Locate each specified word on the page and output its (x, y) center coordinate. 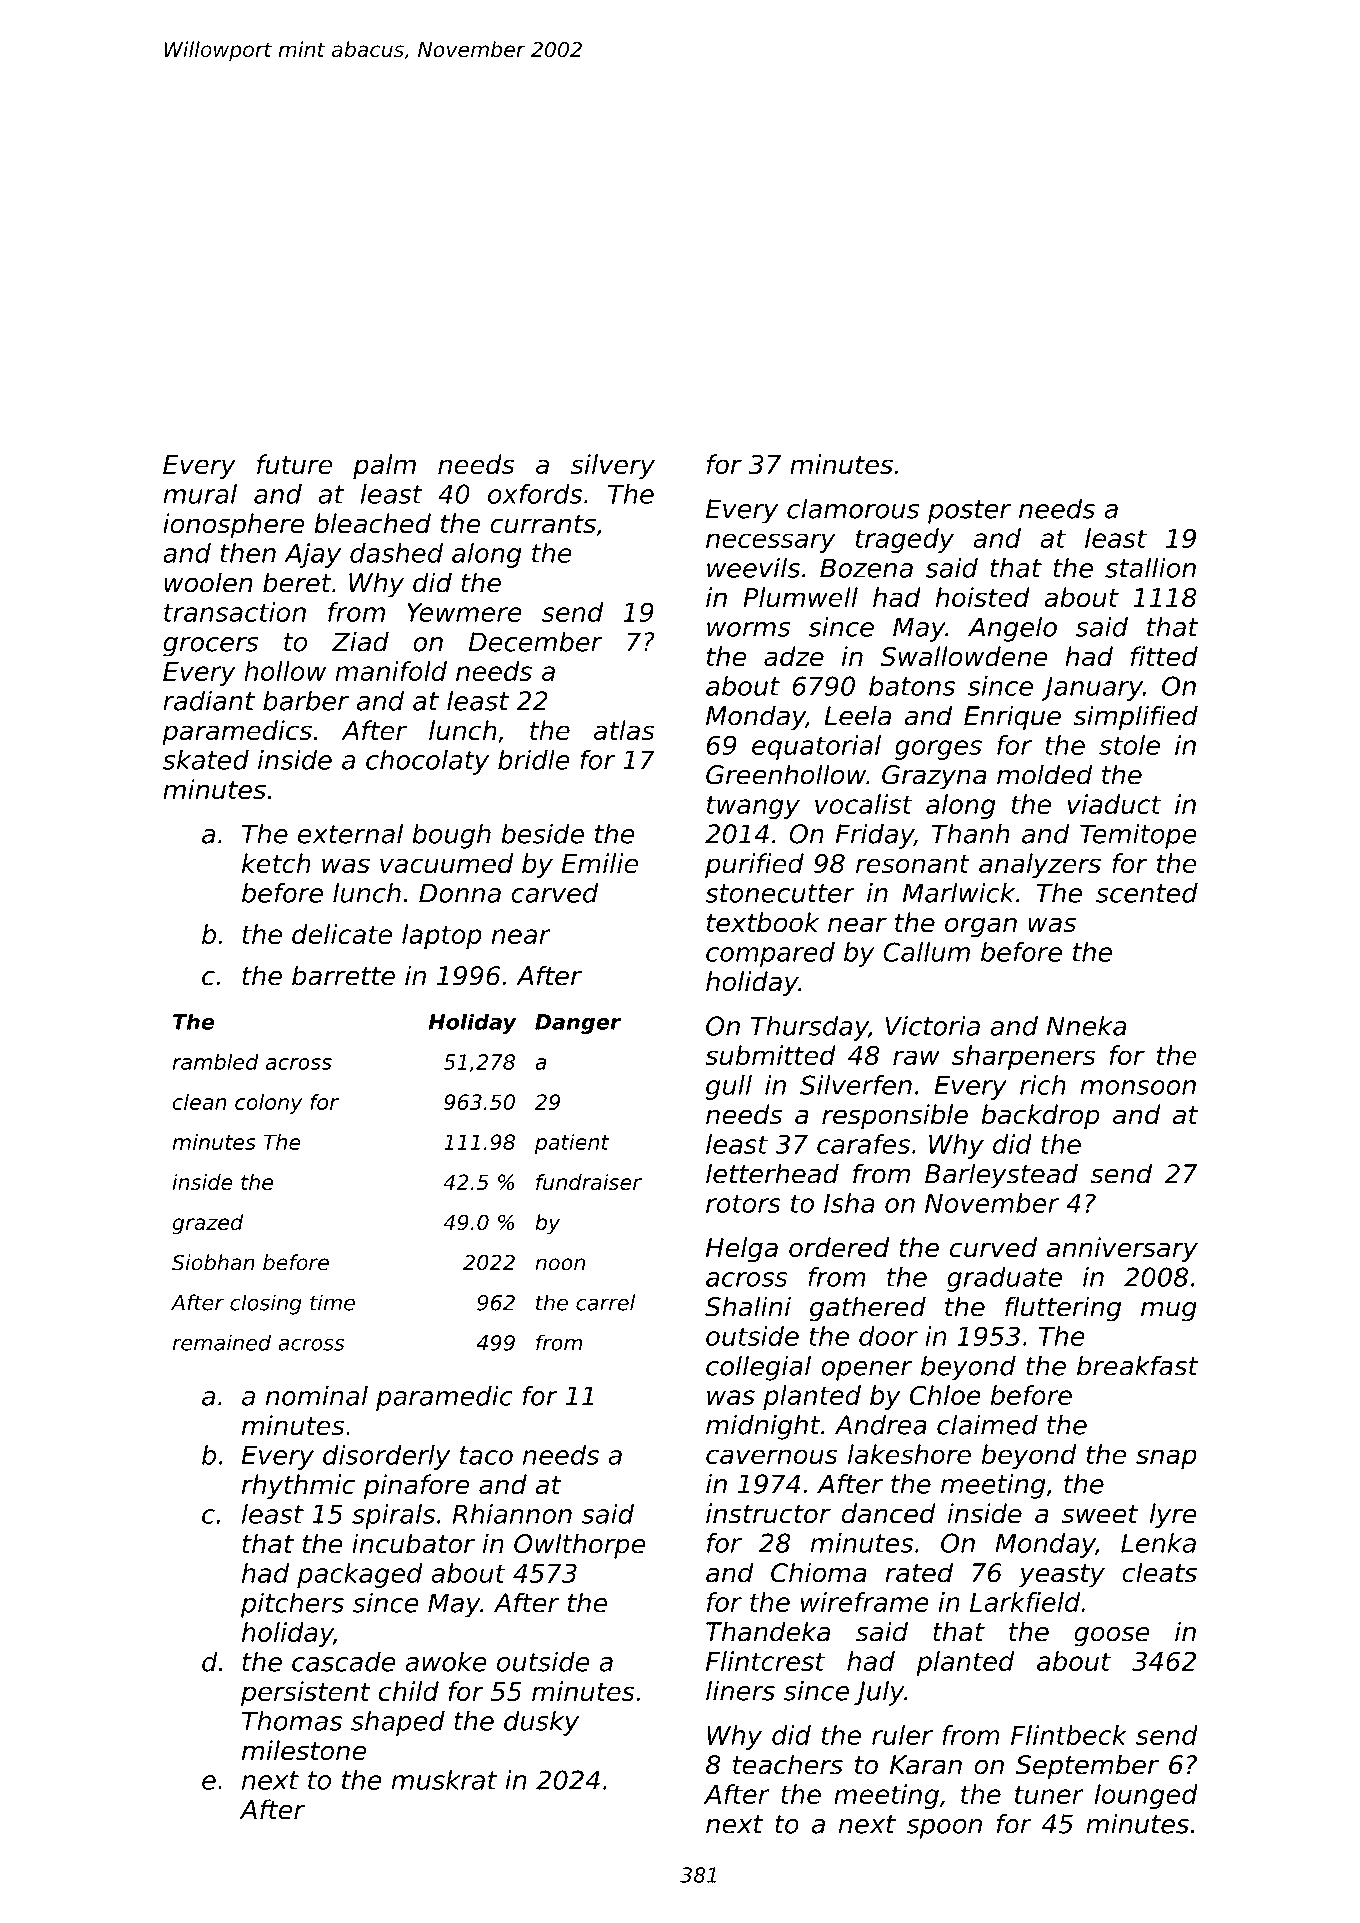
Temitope (1138, 836)
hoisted (983, 597)
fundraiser (589, 1182)
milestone (304, 1750)
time (332, 1302)
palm (384, 467)
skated (206, 760)
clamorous (853, 508)
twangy (753, 807)
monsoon (1138, 1087)
